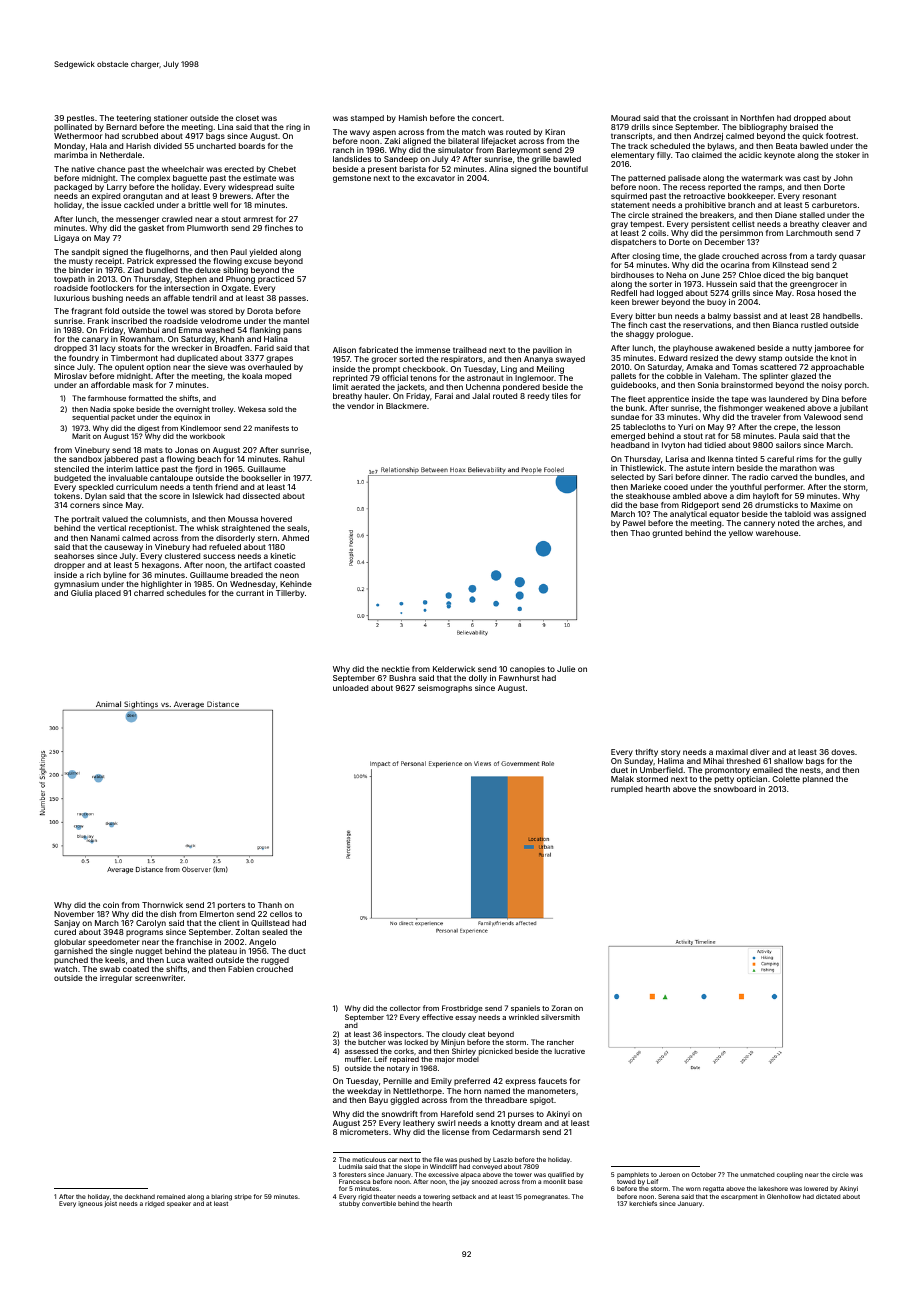 The width and height of the screenshot is (924, 1308). Describe the element at coordinates (828, 1196) in the screenshot. I see `dictated` at that location.
